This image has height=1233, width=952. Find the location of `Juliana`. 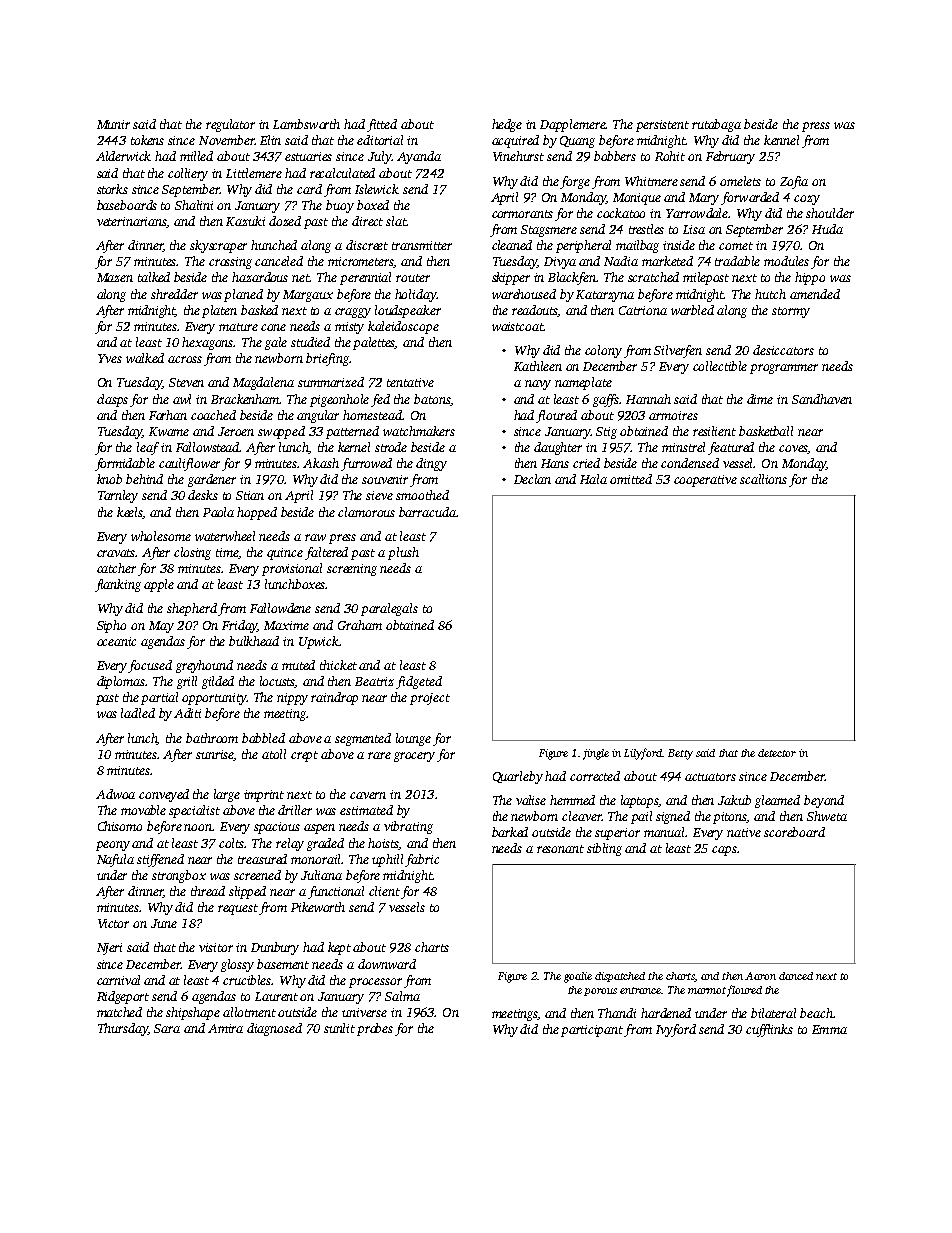

Juliana is located at coordinates (321, 875).
